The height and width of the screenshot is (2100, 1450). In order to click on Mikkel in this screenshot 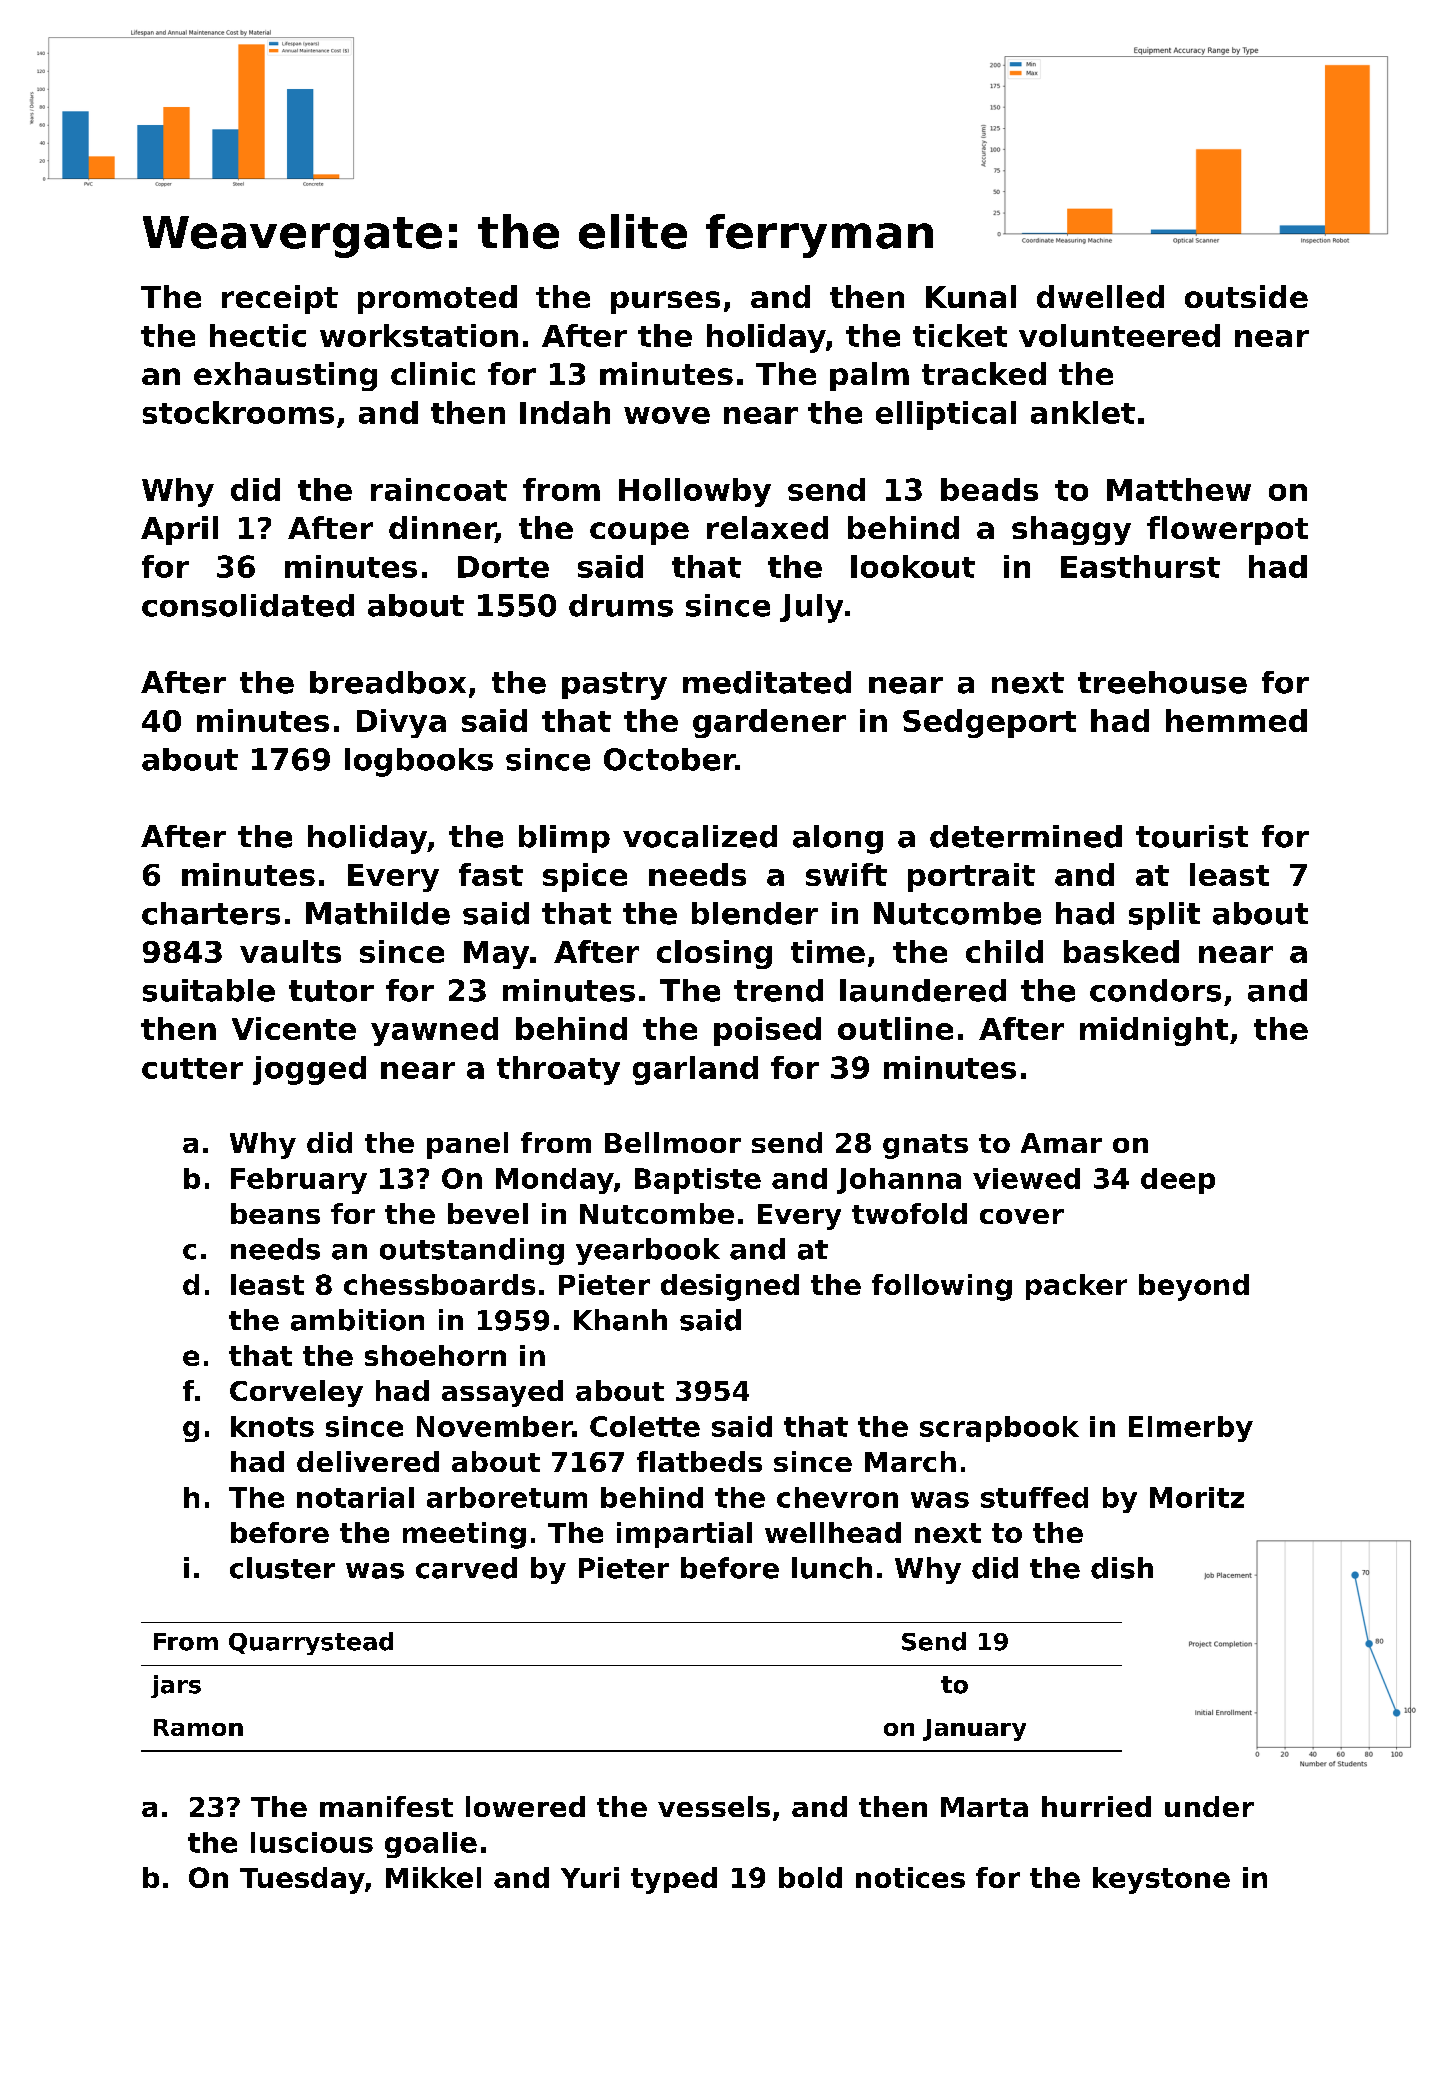, I will do `click(433, 1877)`.
